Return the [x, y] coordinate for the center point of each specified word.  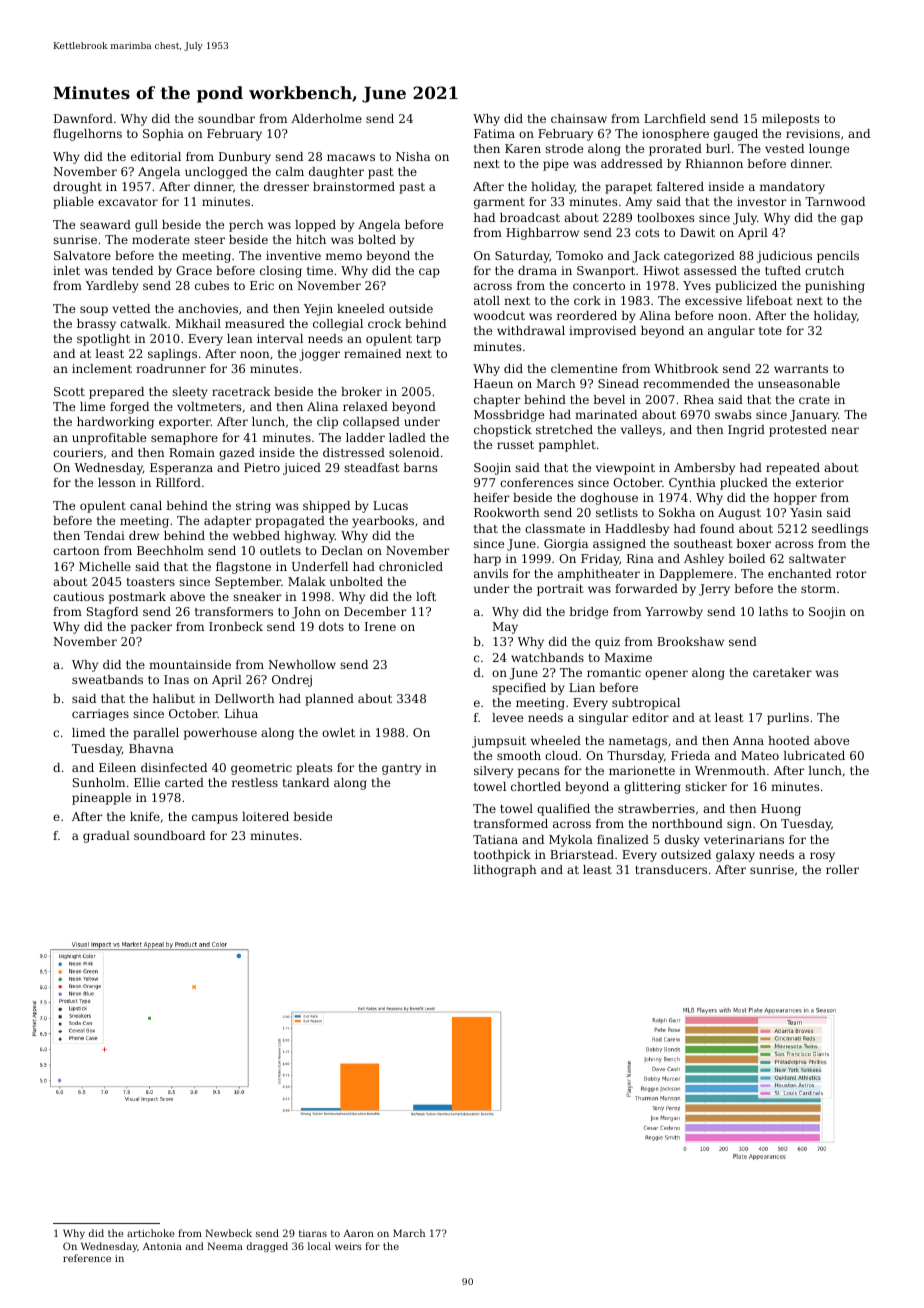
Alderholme [326, 118]
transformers [234, 611]
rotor [851, 574]
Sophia [163, 135]
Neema [225, 1246]
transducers [671, 869]
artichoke [150, 1233]
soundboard [169, 835]
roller [842, 869]
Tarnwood [835, 201]
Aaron [358, 1233]
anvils [491, 573]
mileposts [790, 120]
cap [429, 273]
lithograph [505, 871]
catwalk [143, 323]
